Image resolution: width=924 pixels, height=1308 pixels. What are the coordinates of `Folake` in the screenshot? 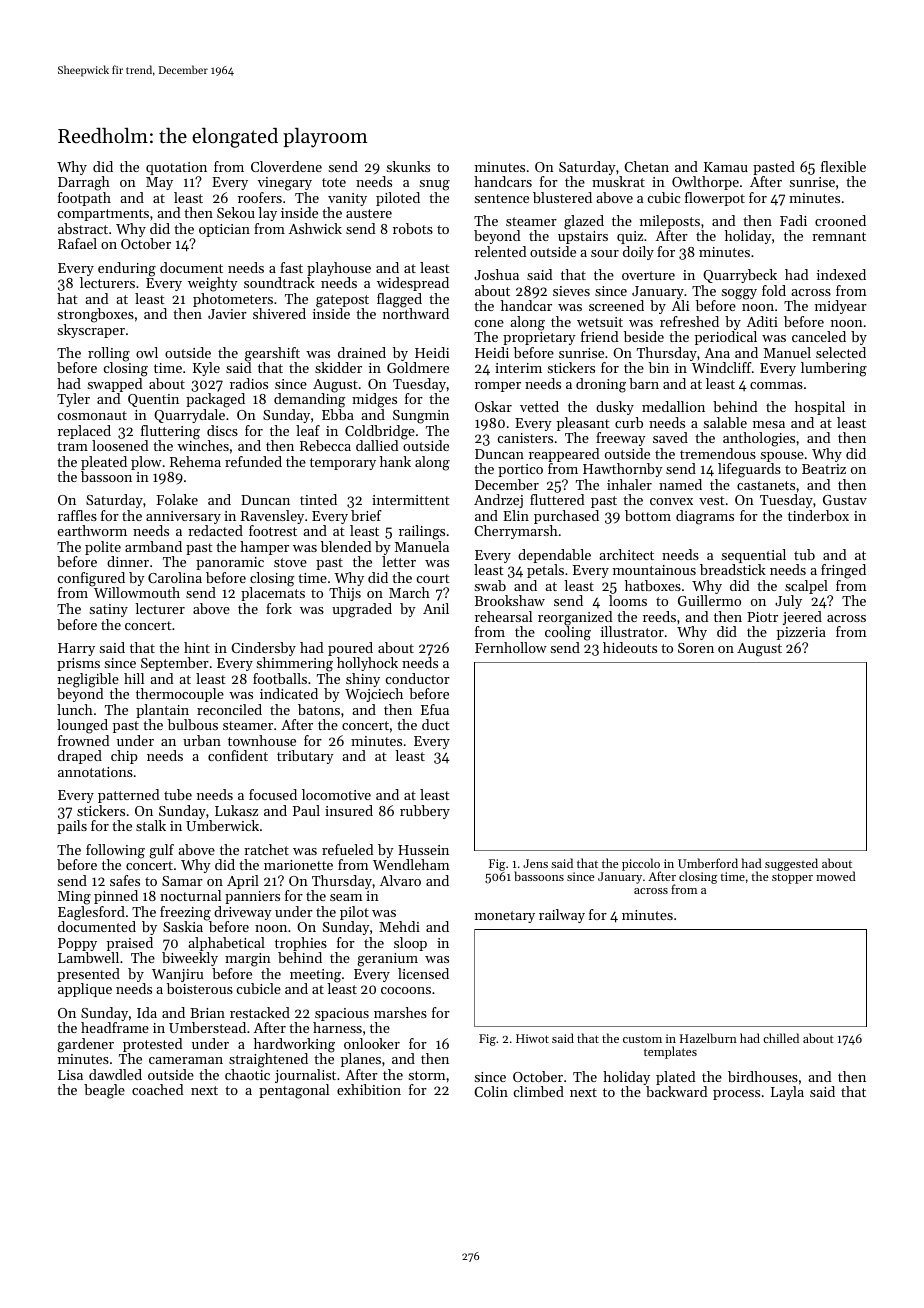 It's located at (177, 499).
